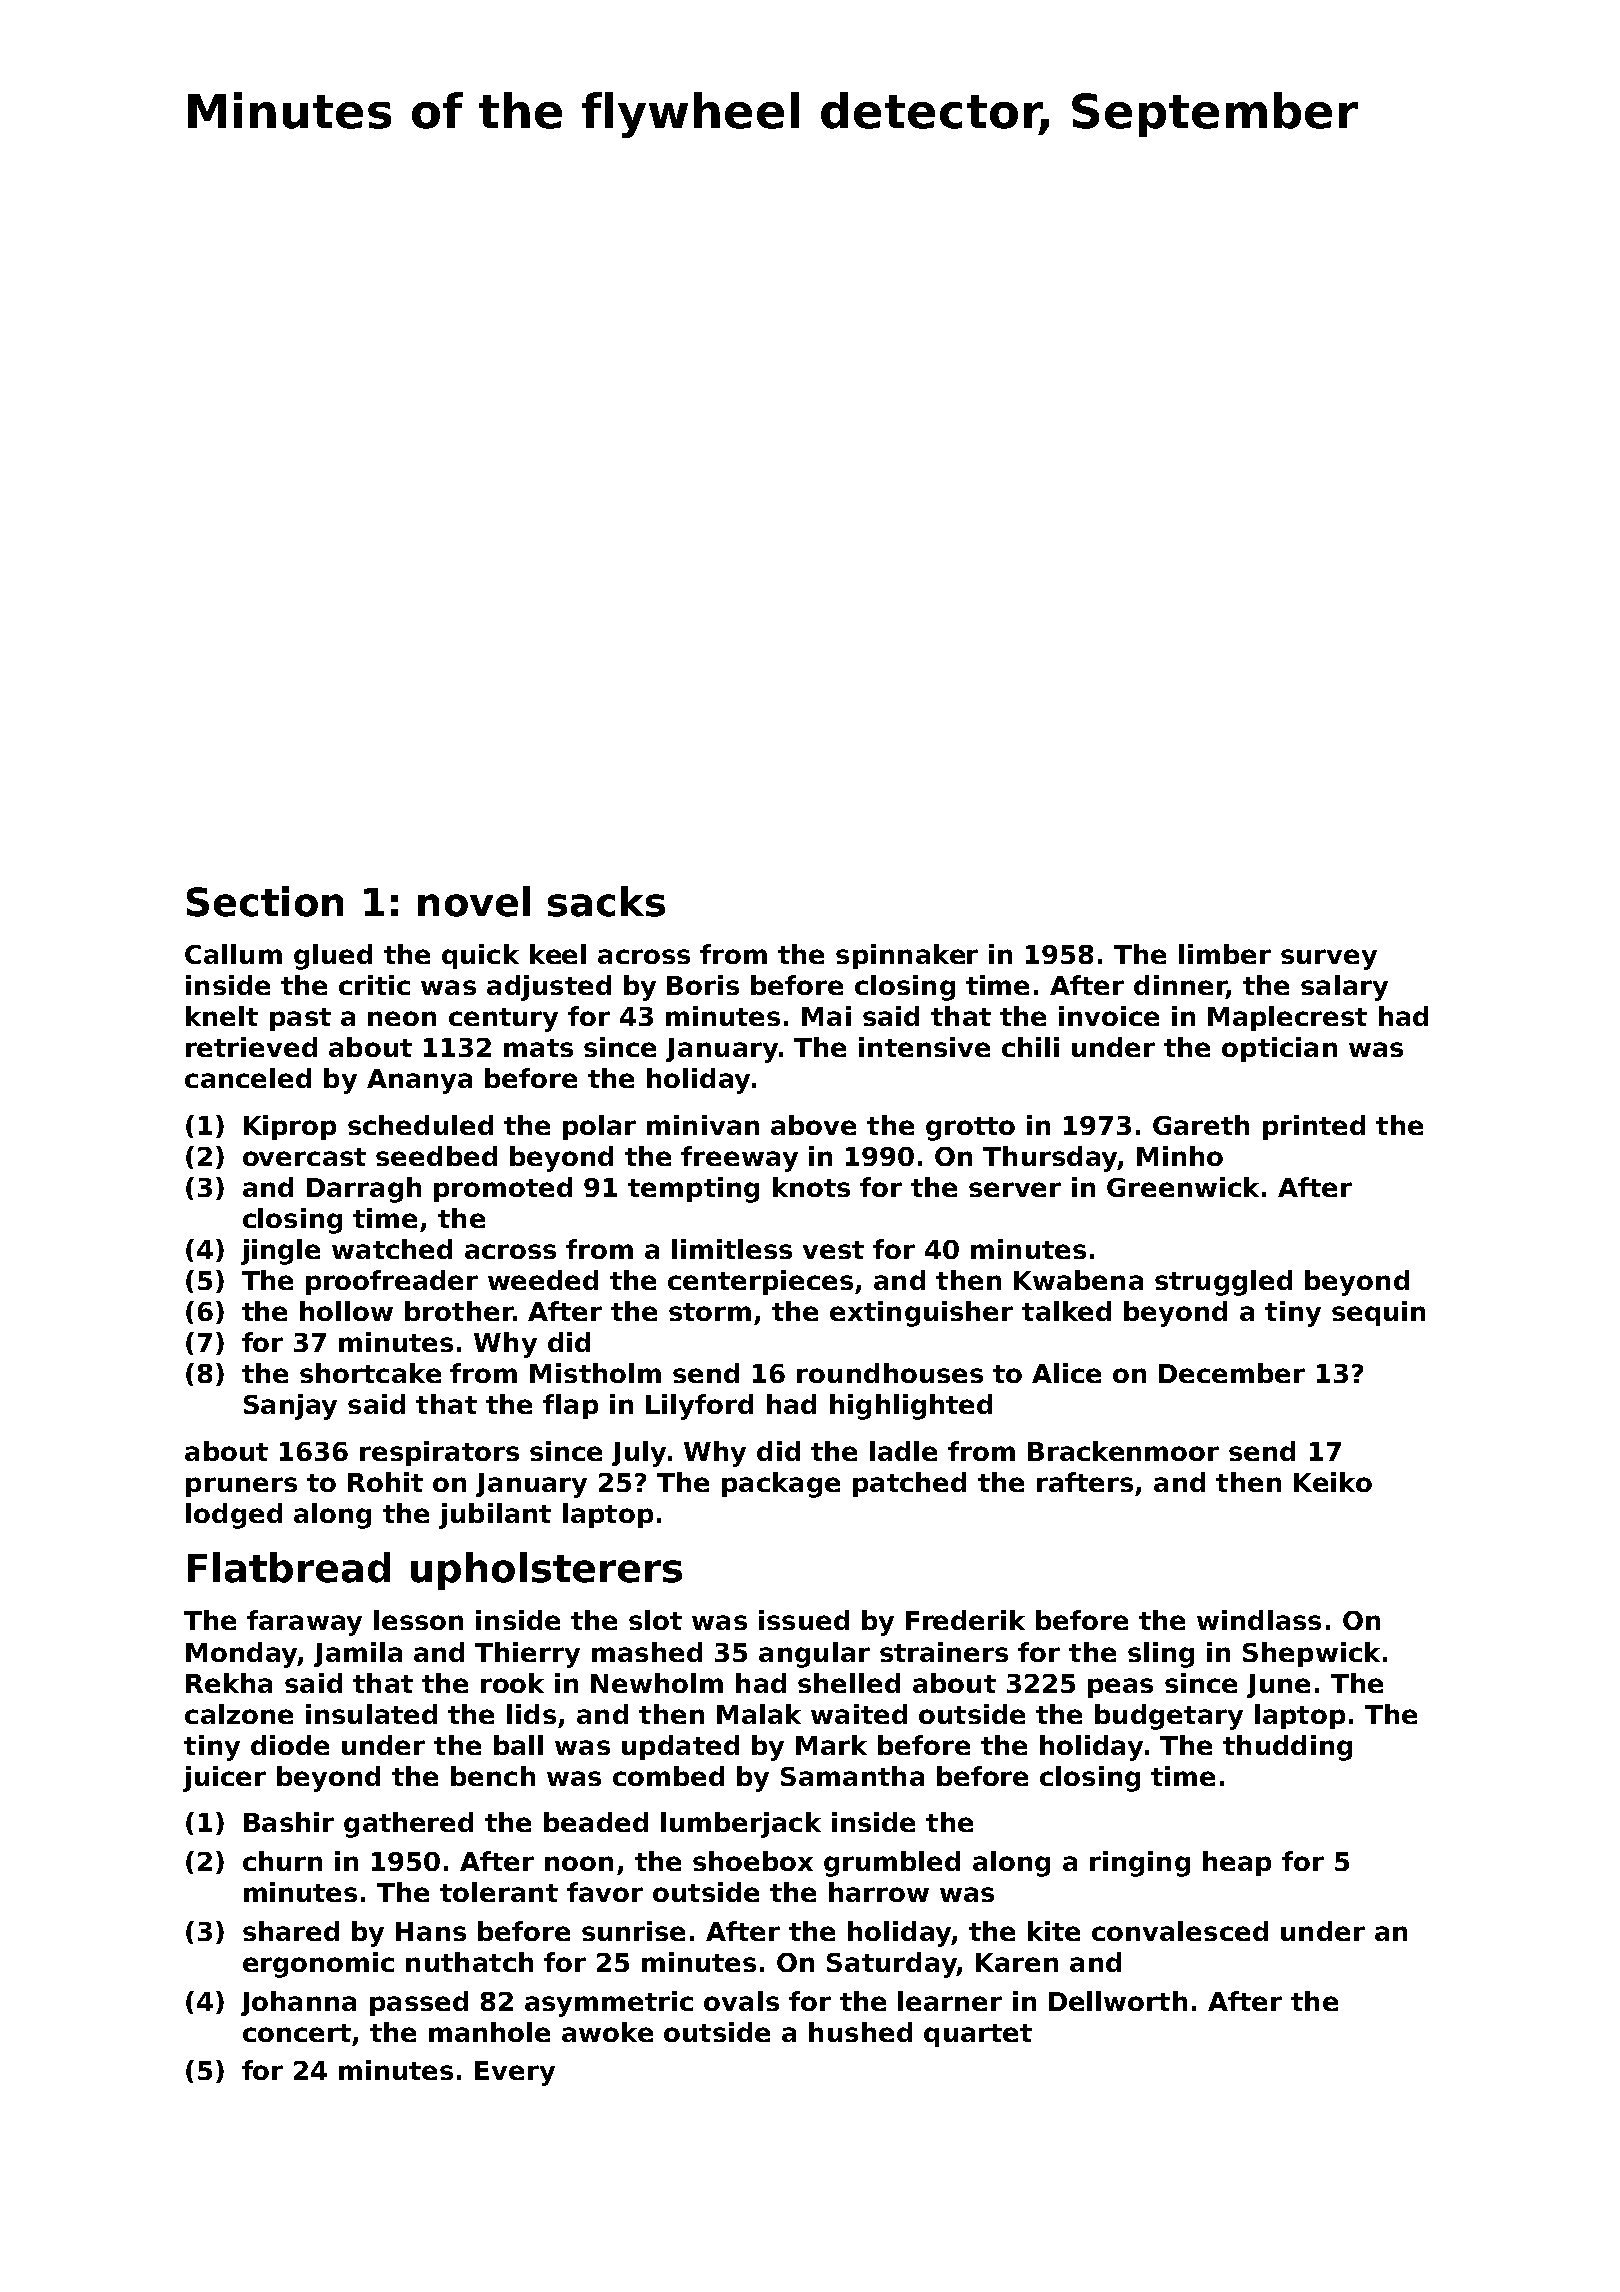 This page has height=2292, width=1620. I want to click on manhole, so click(489, 2032).
